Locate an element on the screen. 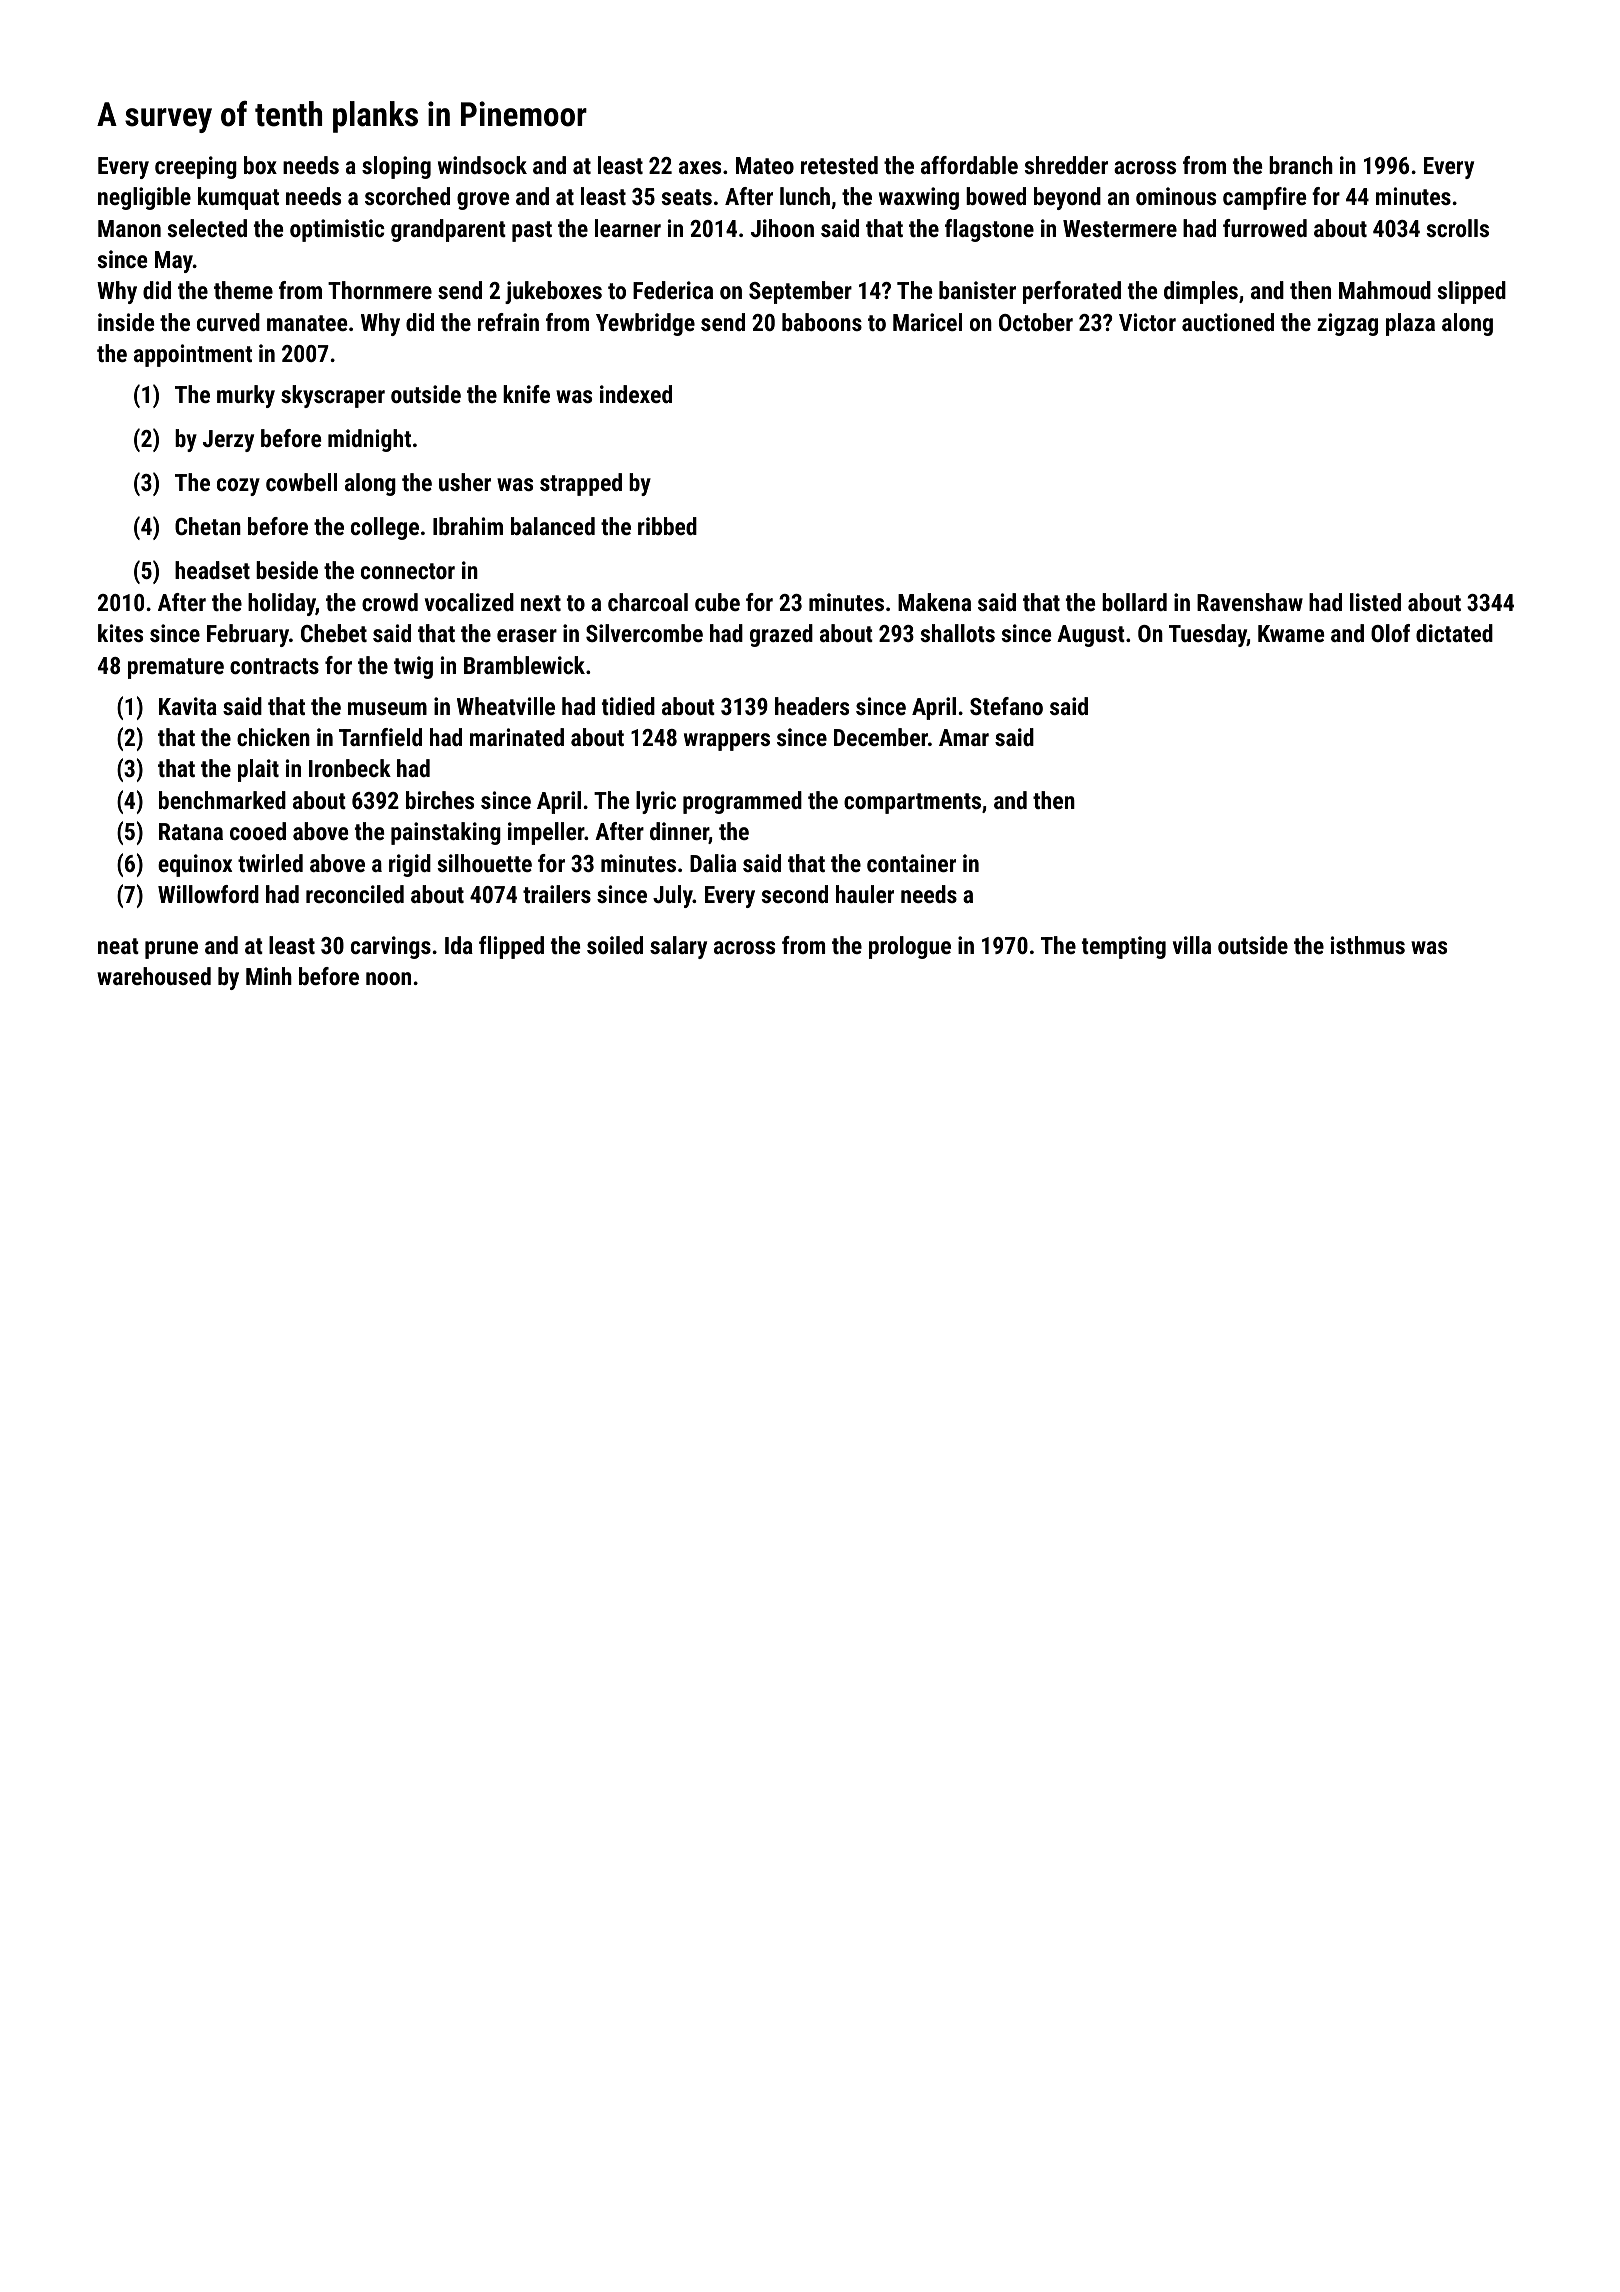 This screenshot has height=2292, width=1620. scrolls is located at coordinates (1458, 228).
